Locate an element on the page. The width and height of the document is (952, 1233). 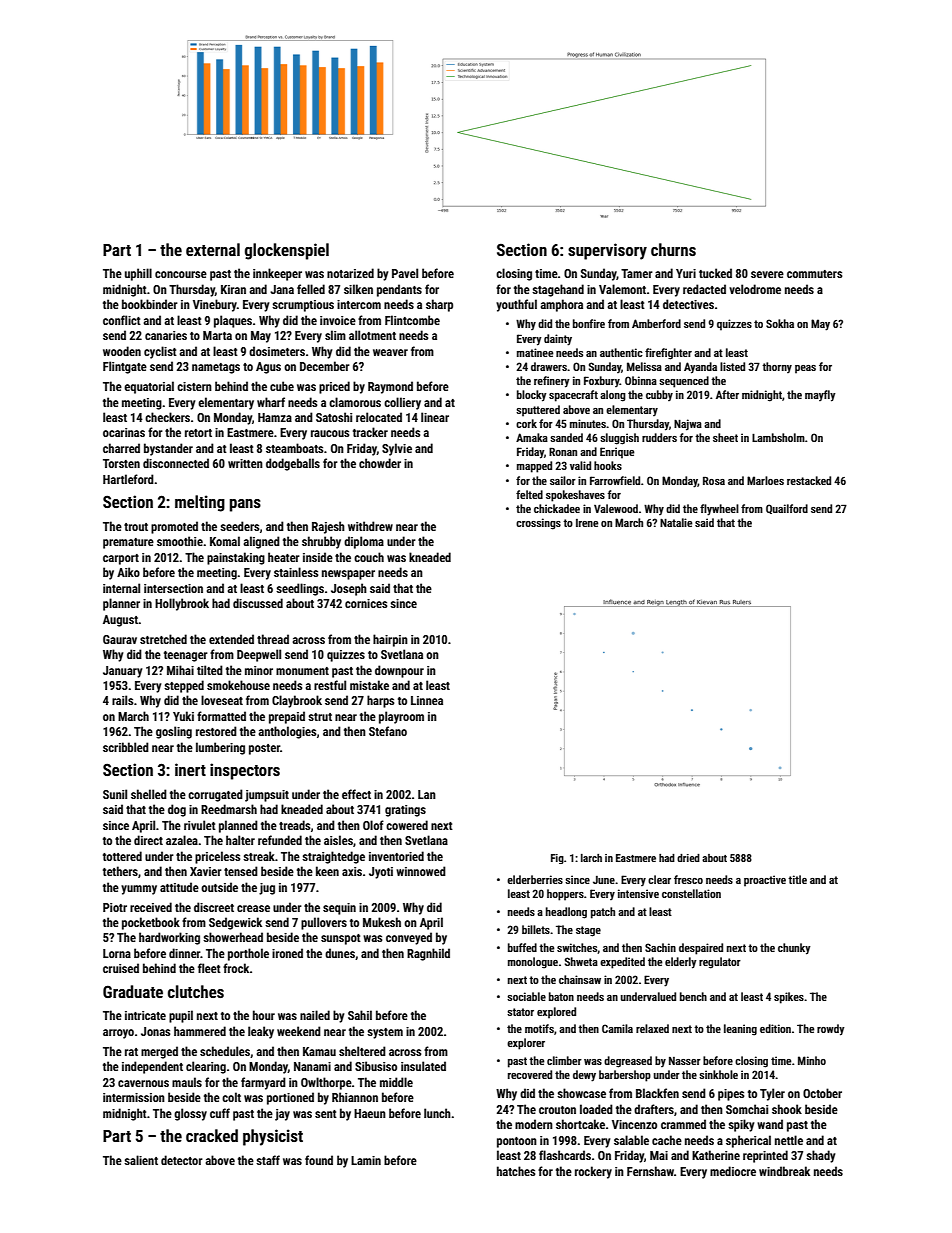
leaning is located at coordinates (740, 1030).
